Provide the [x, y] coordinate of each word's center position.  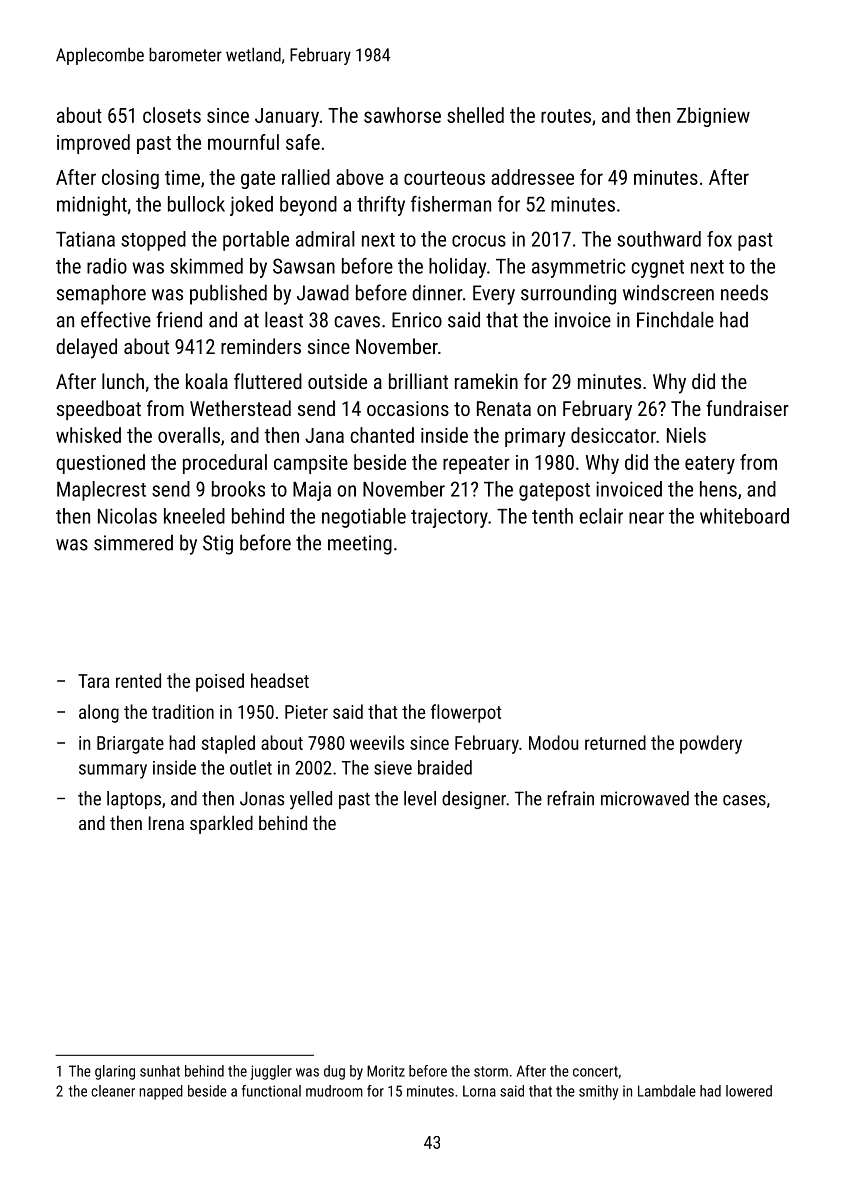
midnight [92, 206]
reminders [261, 346]
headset [280, 680]
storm [491, 1071]
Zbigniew [713, 117]
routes [566, 116]
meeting [360, 545]
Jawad [323, 292]
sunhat [160, 1071]
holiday [457, 268]
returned [615, 742]
